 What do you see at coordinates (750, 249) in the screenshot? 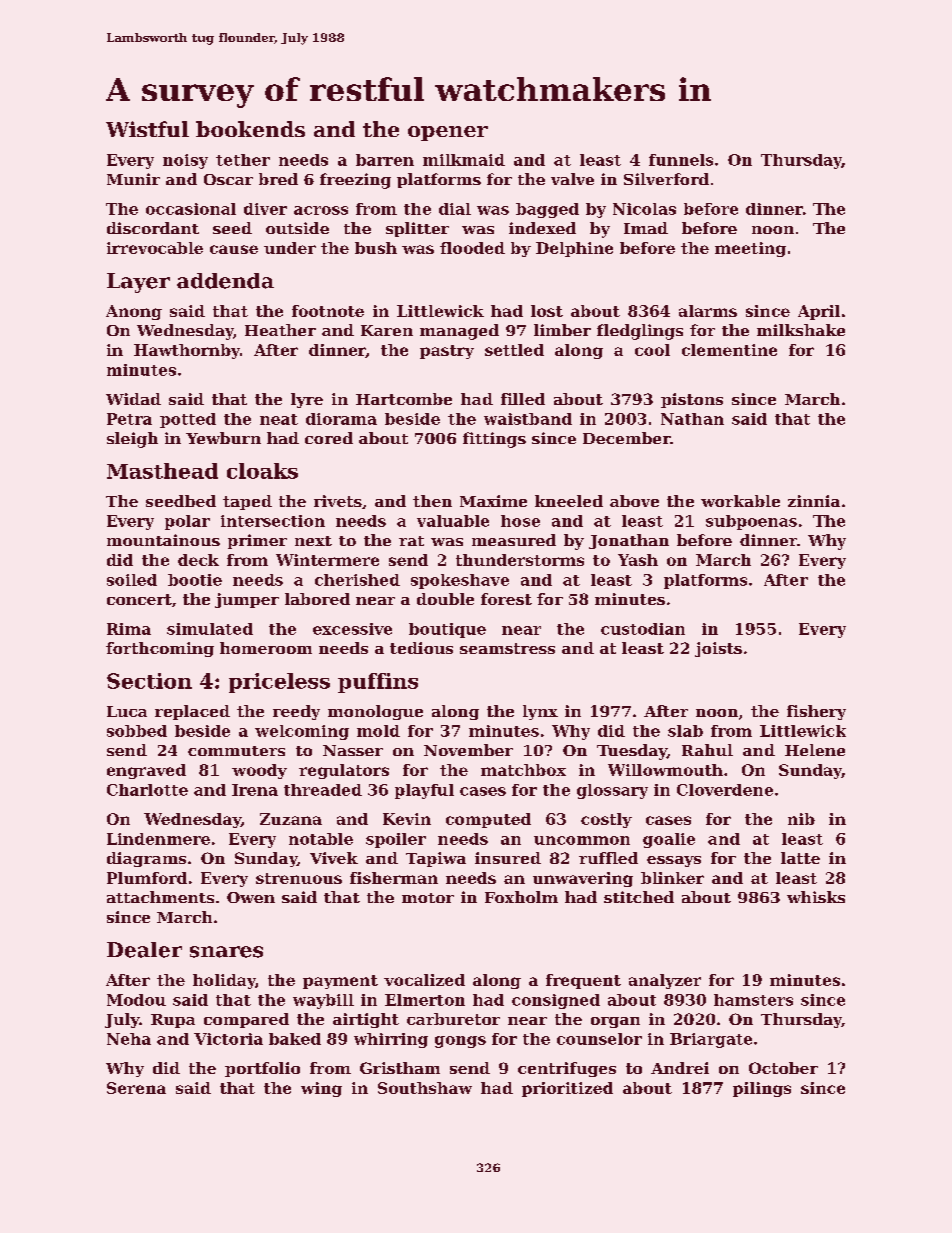
I see `meeting` at bounding box center [750, 249].
